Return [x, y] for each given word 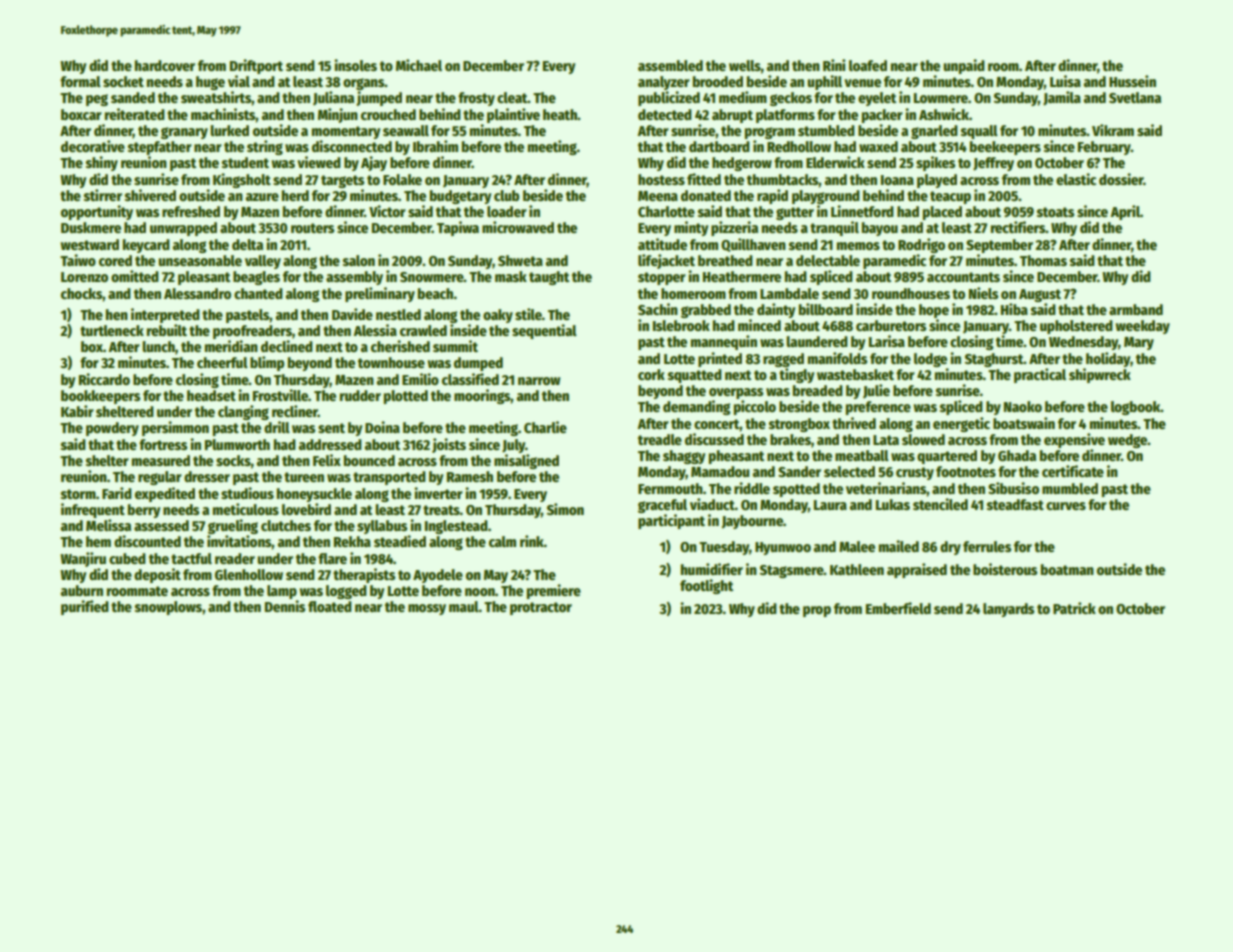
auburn [82, 590]
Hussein [1132, 81]
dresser [207, 476]
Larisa [887, 341]
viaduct [712, 504]
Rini [834, 65]
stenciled [940, 504]
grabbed [706, 311]
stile [528, 314]
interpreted [165, 315]
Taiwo [78, 260]
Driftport [256, 66]
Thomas [1043, 260]
